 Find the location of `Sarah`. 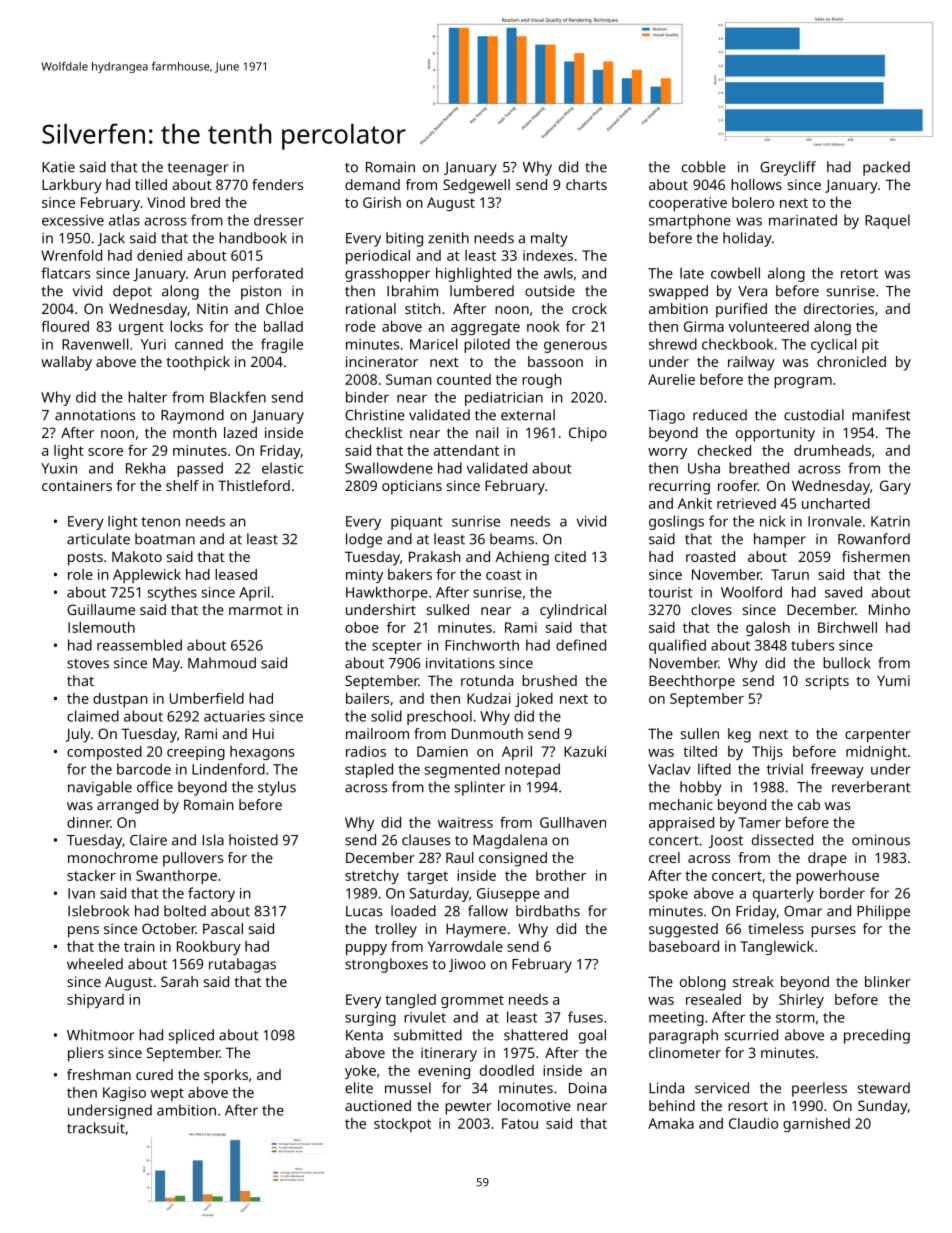

Sarah is located at coordinates (179, 981).
